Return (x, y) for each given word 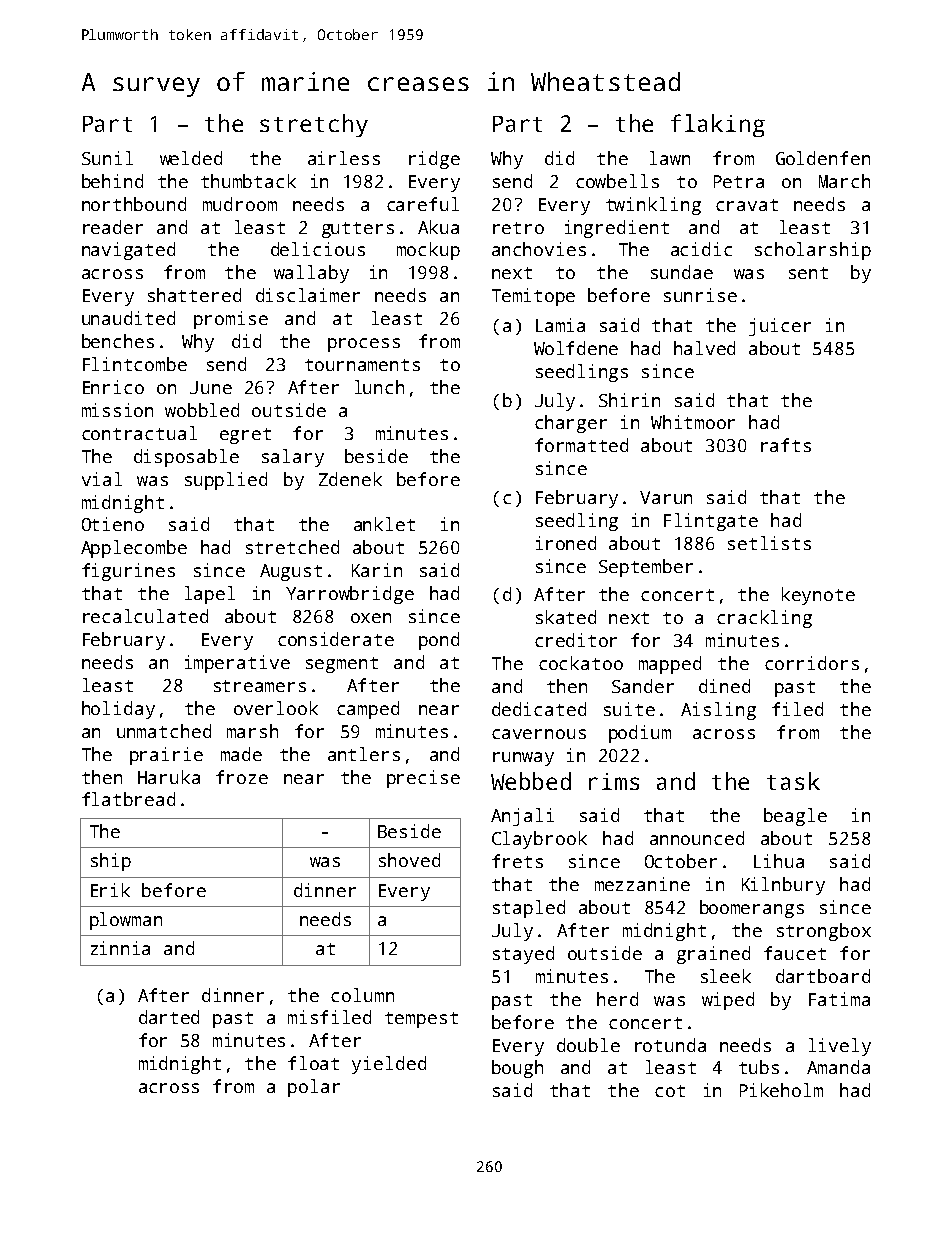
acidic (701, 249)
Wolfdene (576, 348)
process (364, 345)
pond (439, 641)
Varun (666, 497)
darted (169, 1017)
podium (640, 734)
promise (231, 320)
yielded (389, 1065)
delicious (318, 249)
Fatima (839, 999)
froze (242, 777)
